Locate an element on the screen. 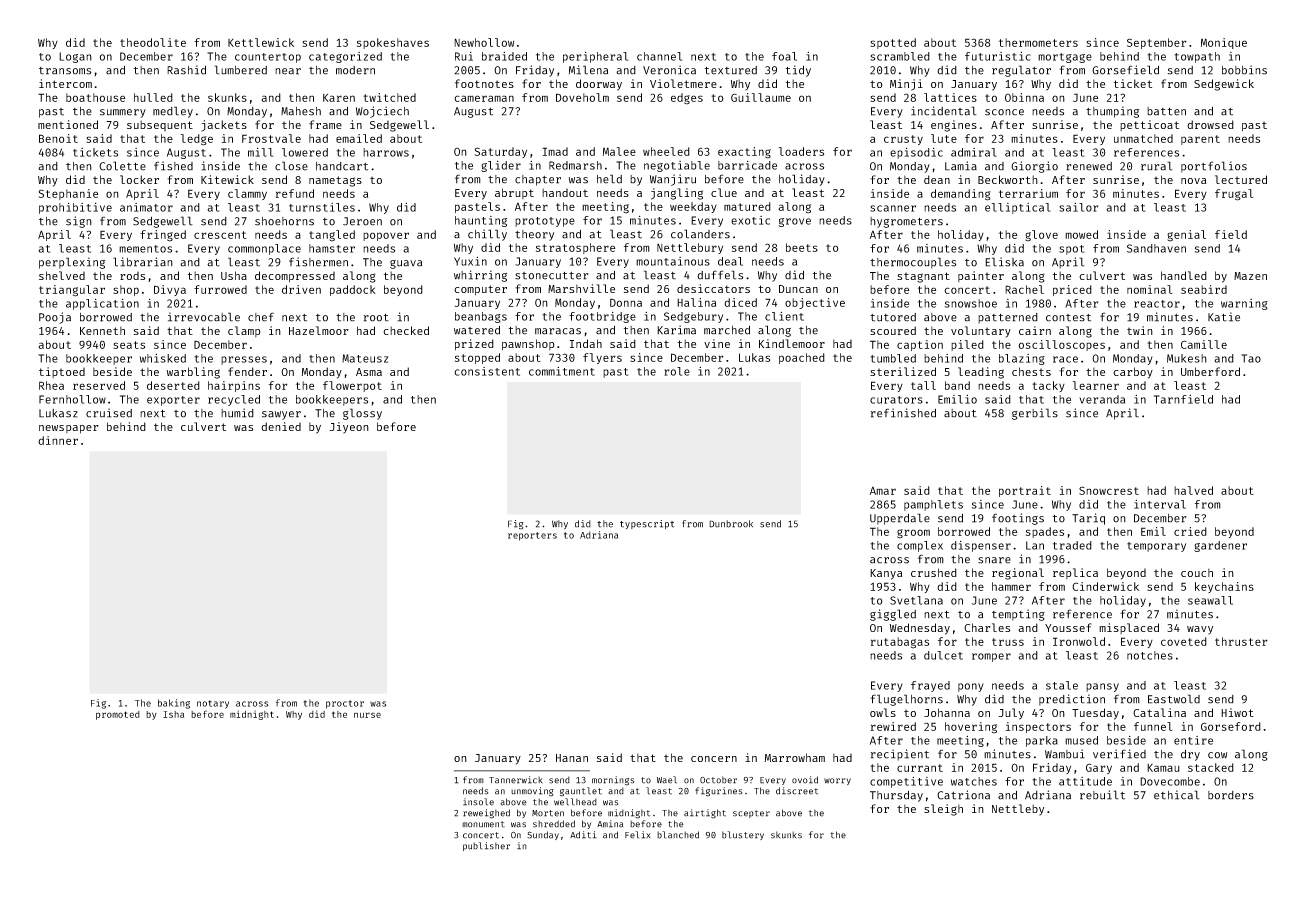 The width and height of the screenshot is (1308, 924). giggled is located at coordinates (893, 615).
